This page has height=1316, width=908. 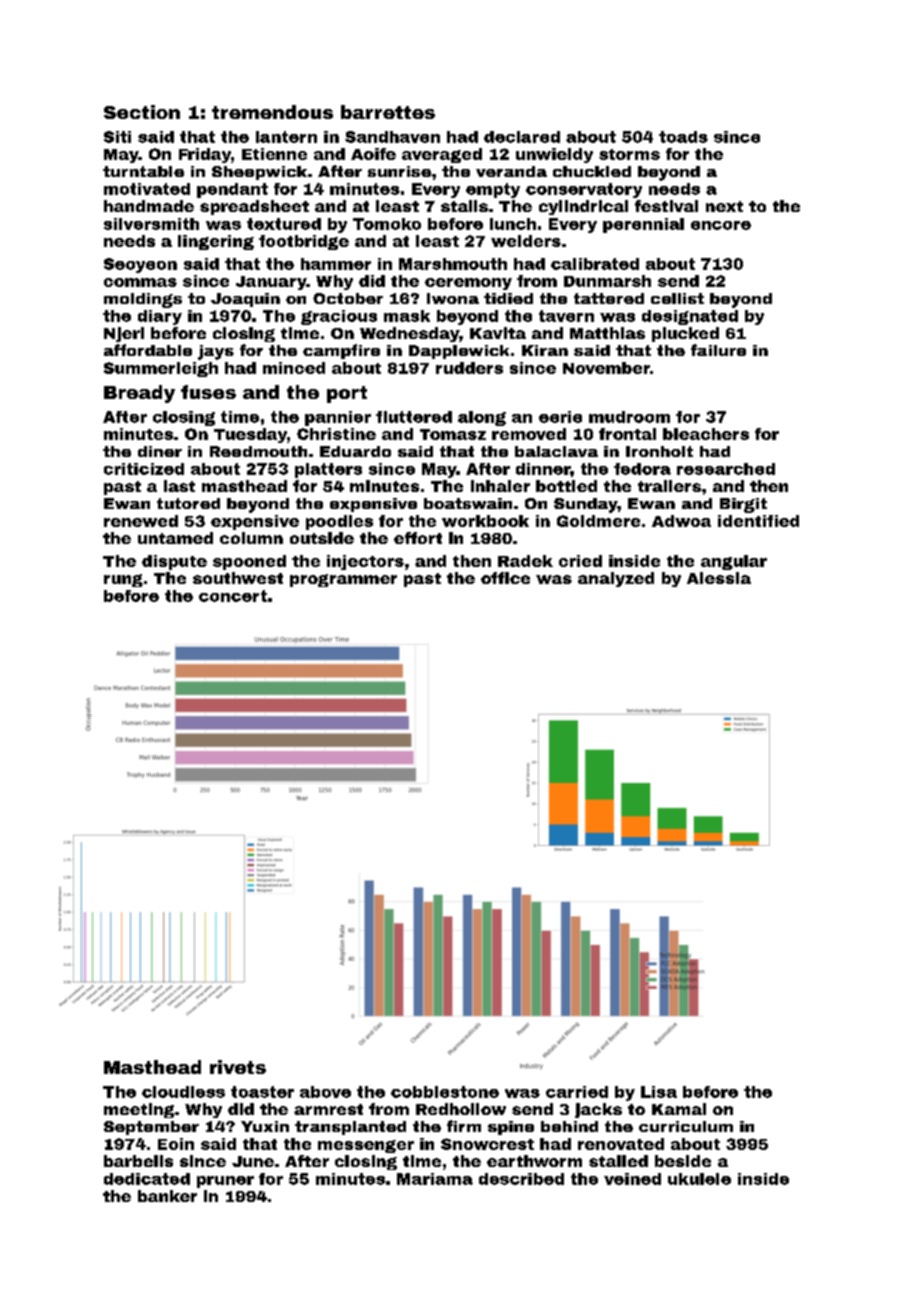 What do you see at coordinates (233, 596) in the page?
I see `concert` at bounding box center [233, 596].
